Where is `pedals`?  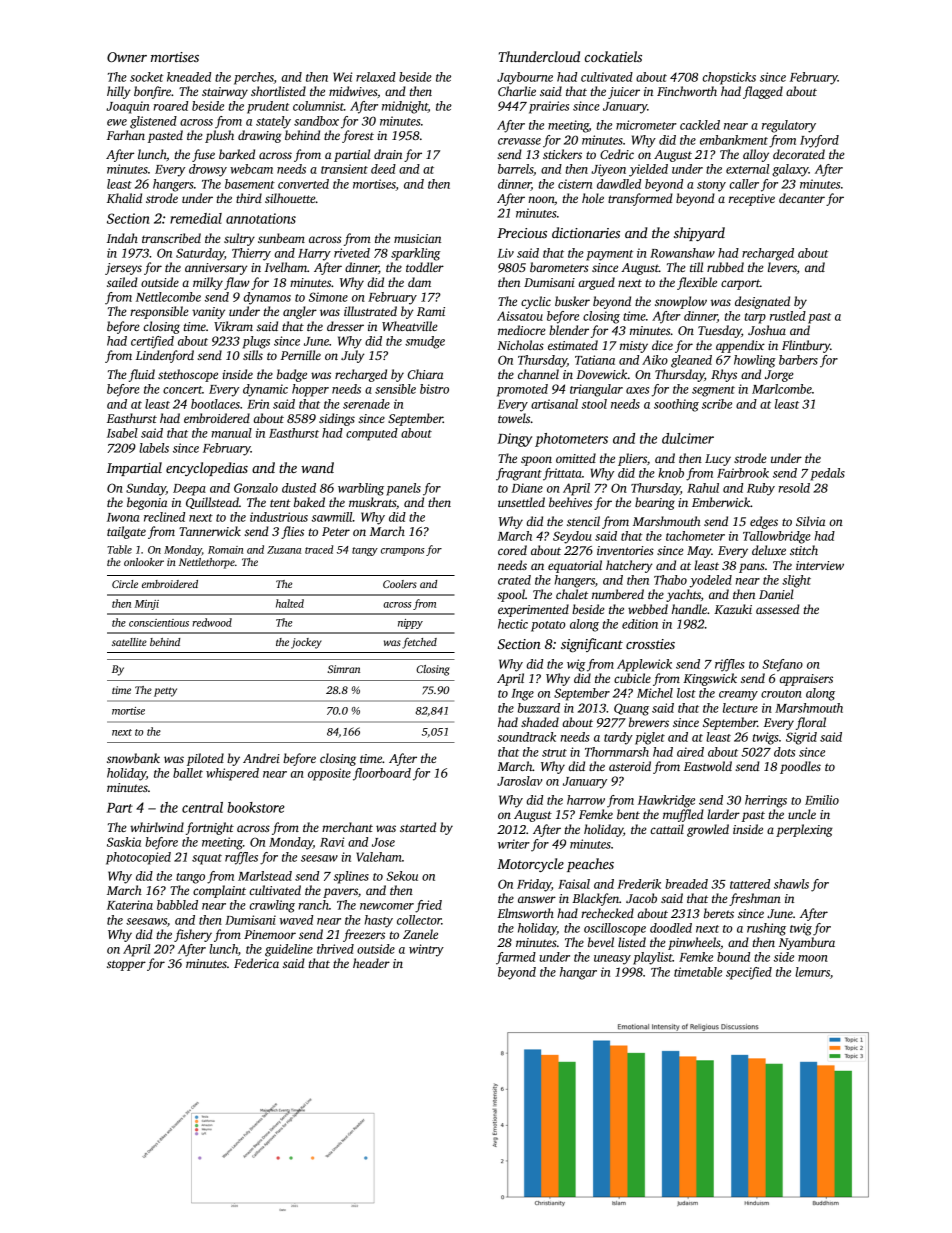
pedals is located at coordinates (828, 474).
